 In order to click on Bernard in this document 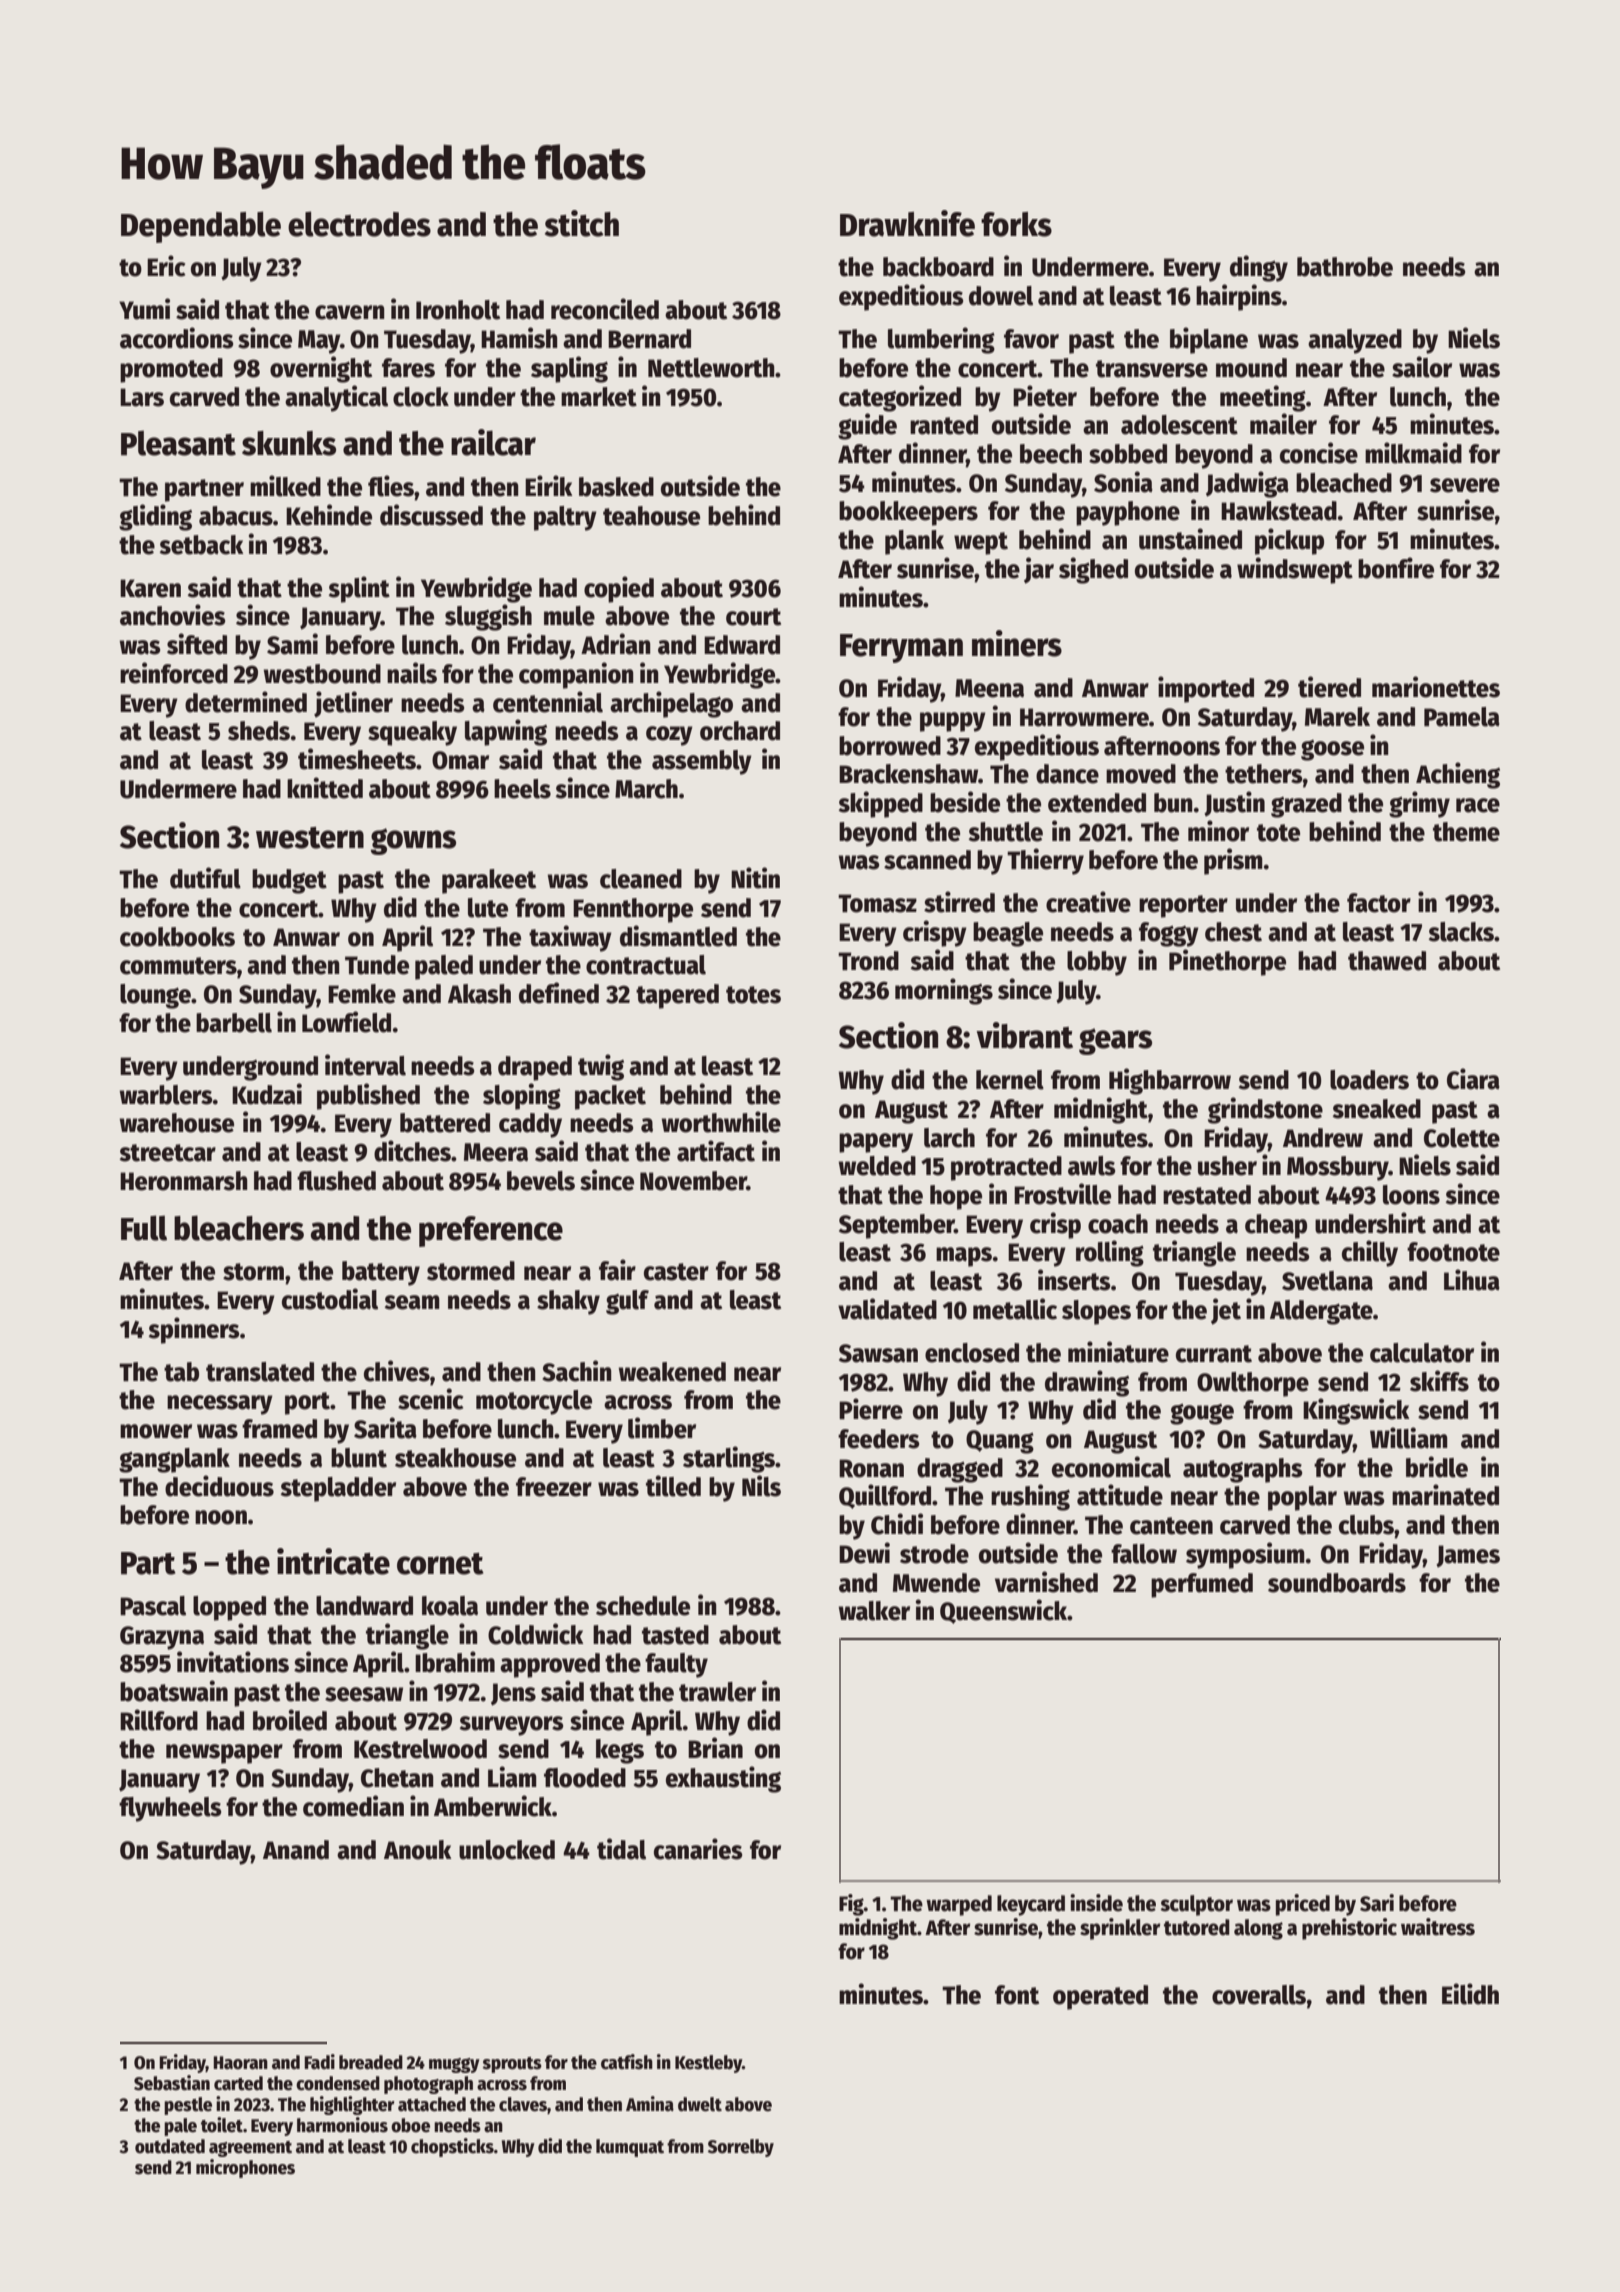, I will do `click(649, 339)`.
